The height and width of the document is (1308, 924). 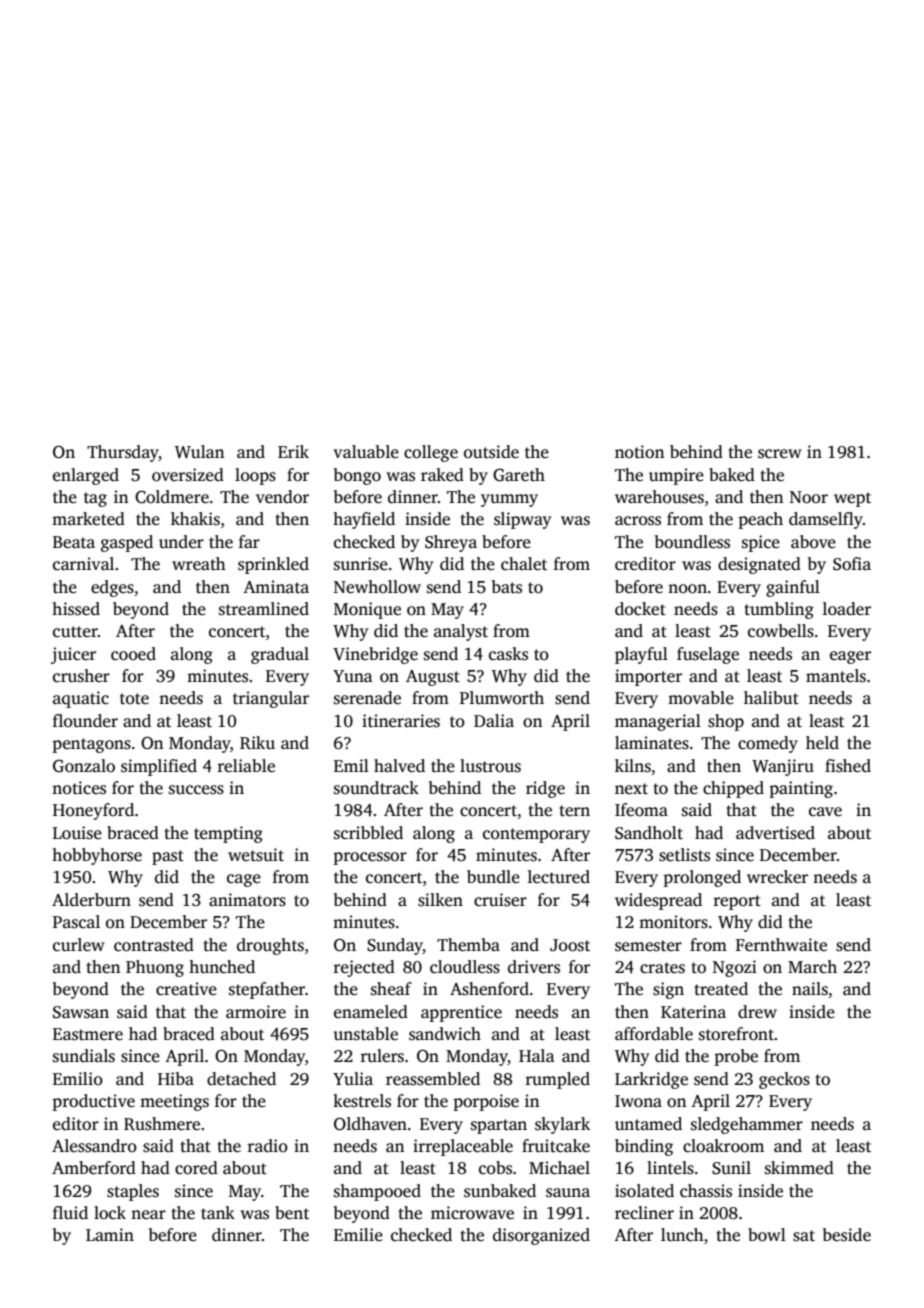 I want to click on Newhollow, so click(x=377, y=587).
